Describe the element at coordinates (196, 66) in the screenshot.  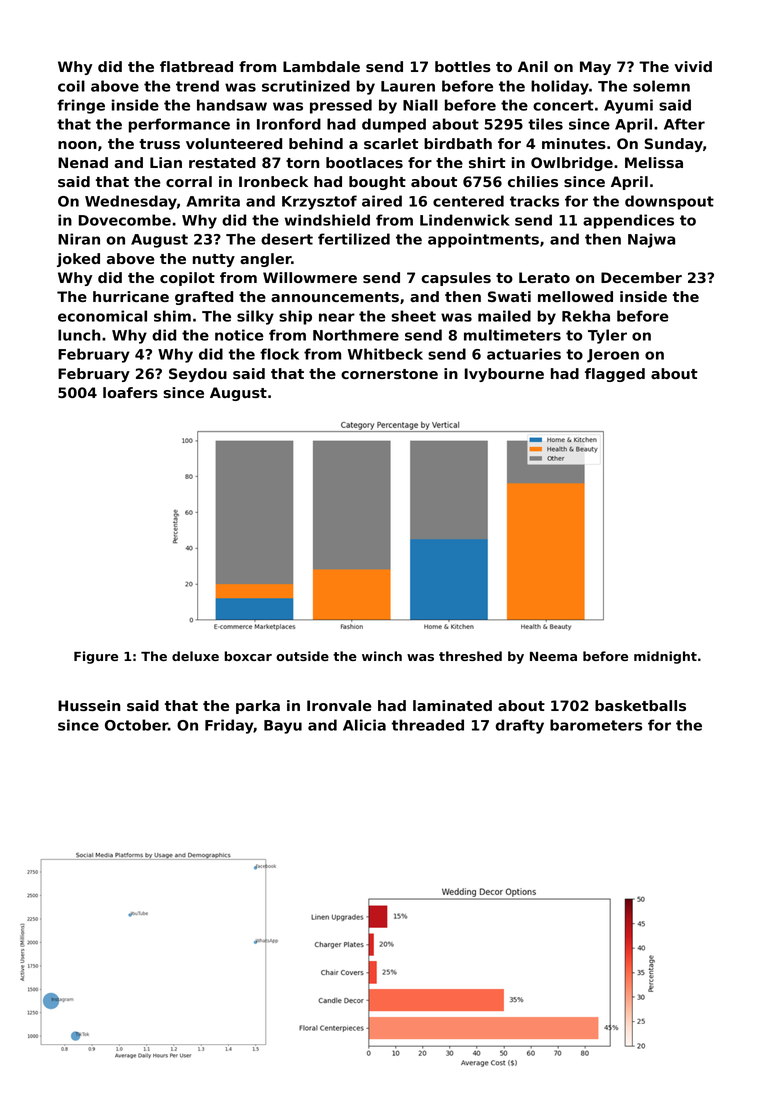
I see `flatbread` at that location.
